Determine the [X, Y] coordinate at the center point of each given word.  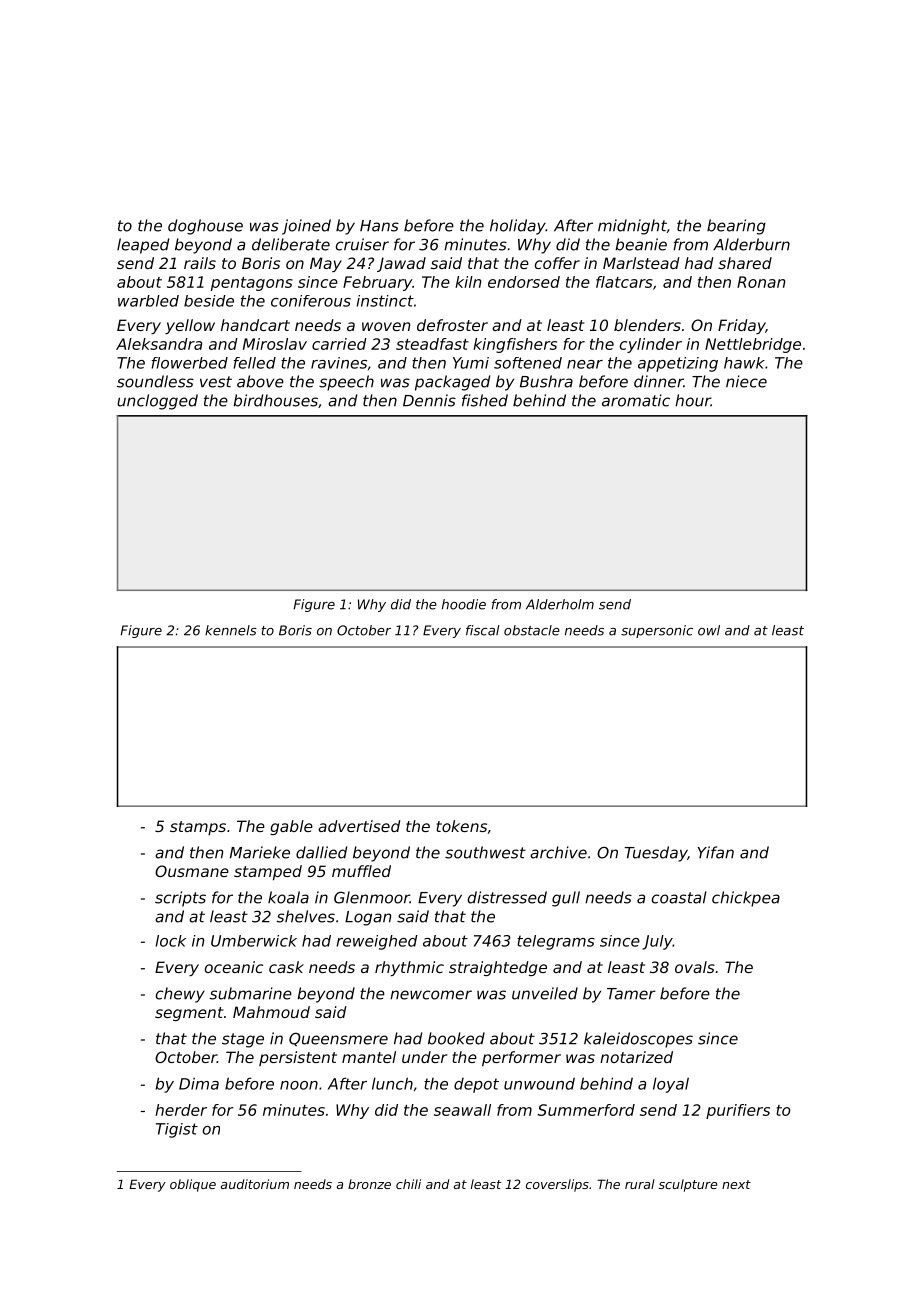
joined [306, 227]
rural [640, 1184]
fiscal [483, 630]
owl [709, 630]
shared [745, 263]
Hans [379, 226]
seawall [462, 1110]
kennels [231, 630]
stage [243, 1040]
